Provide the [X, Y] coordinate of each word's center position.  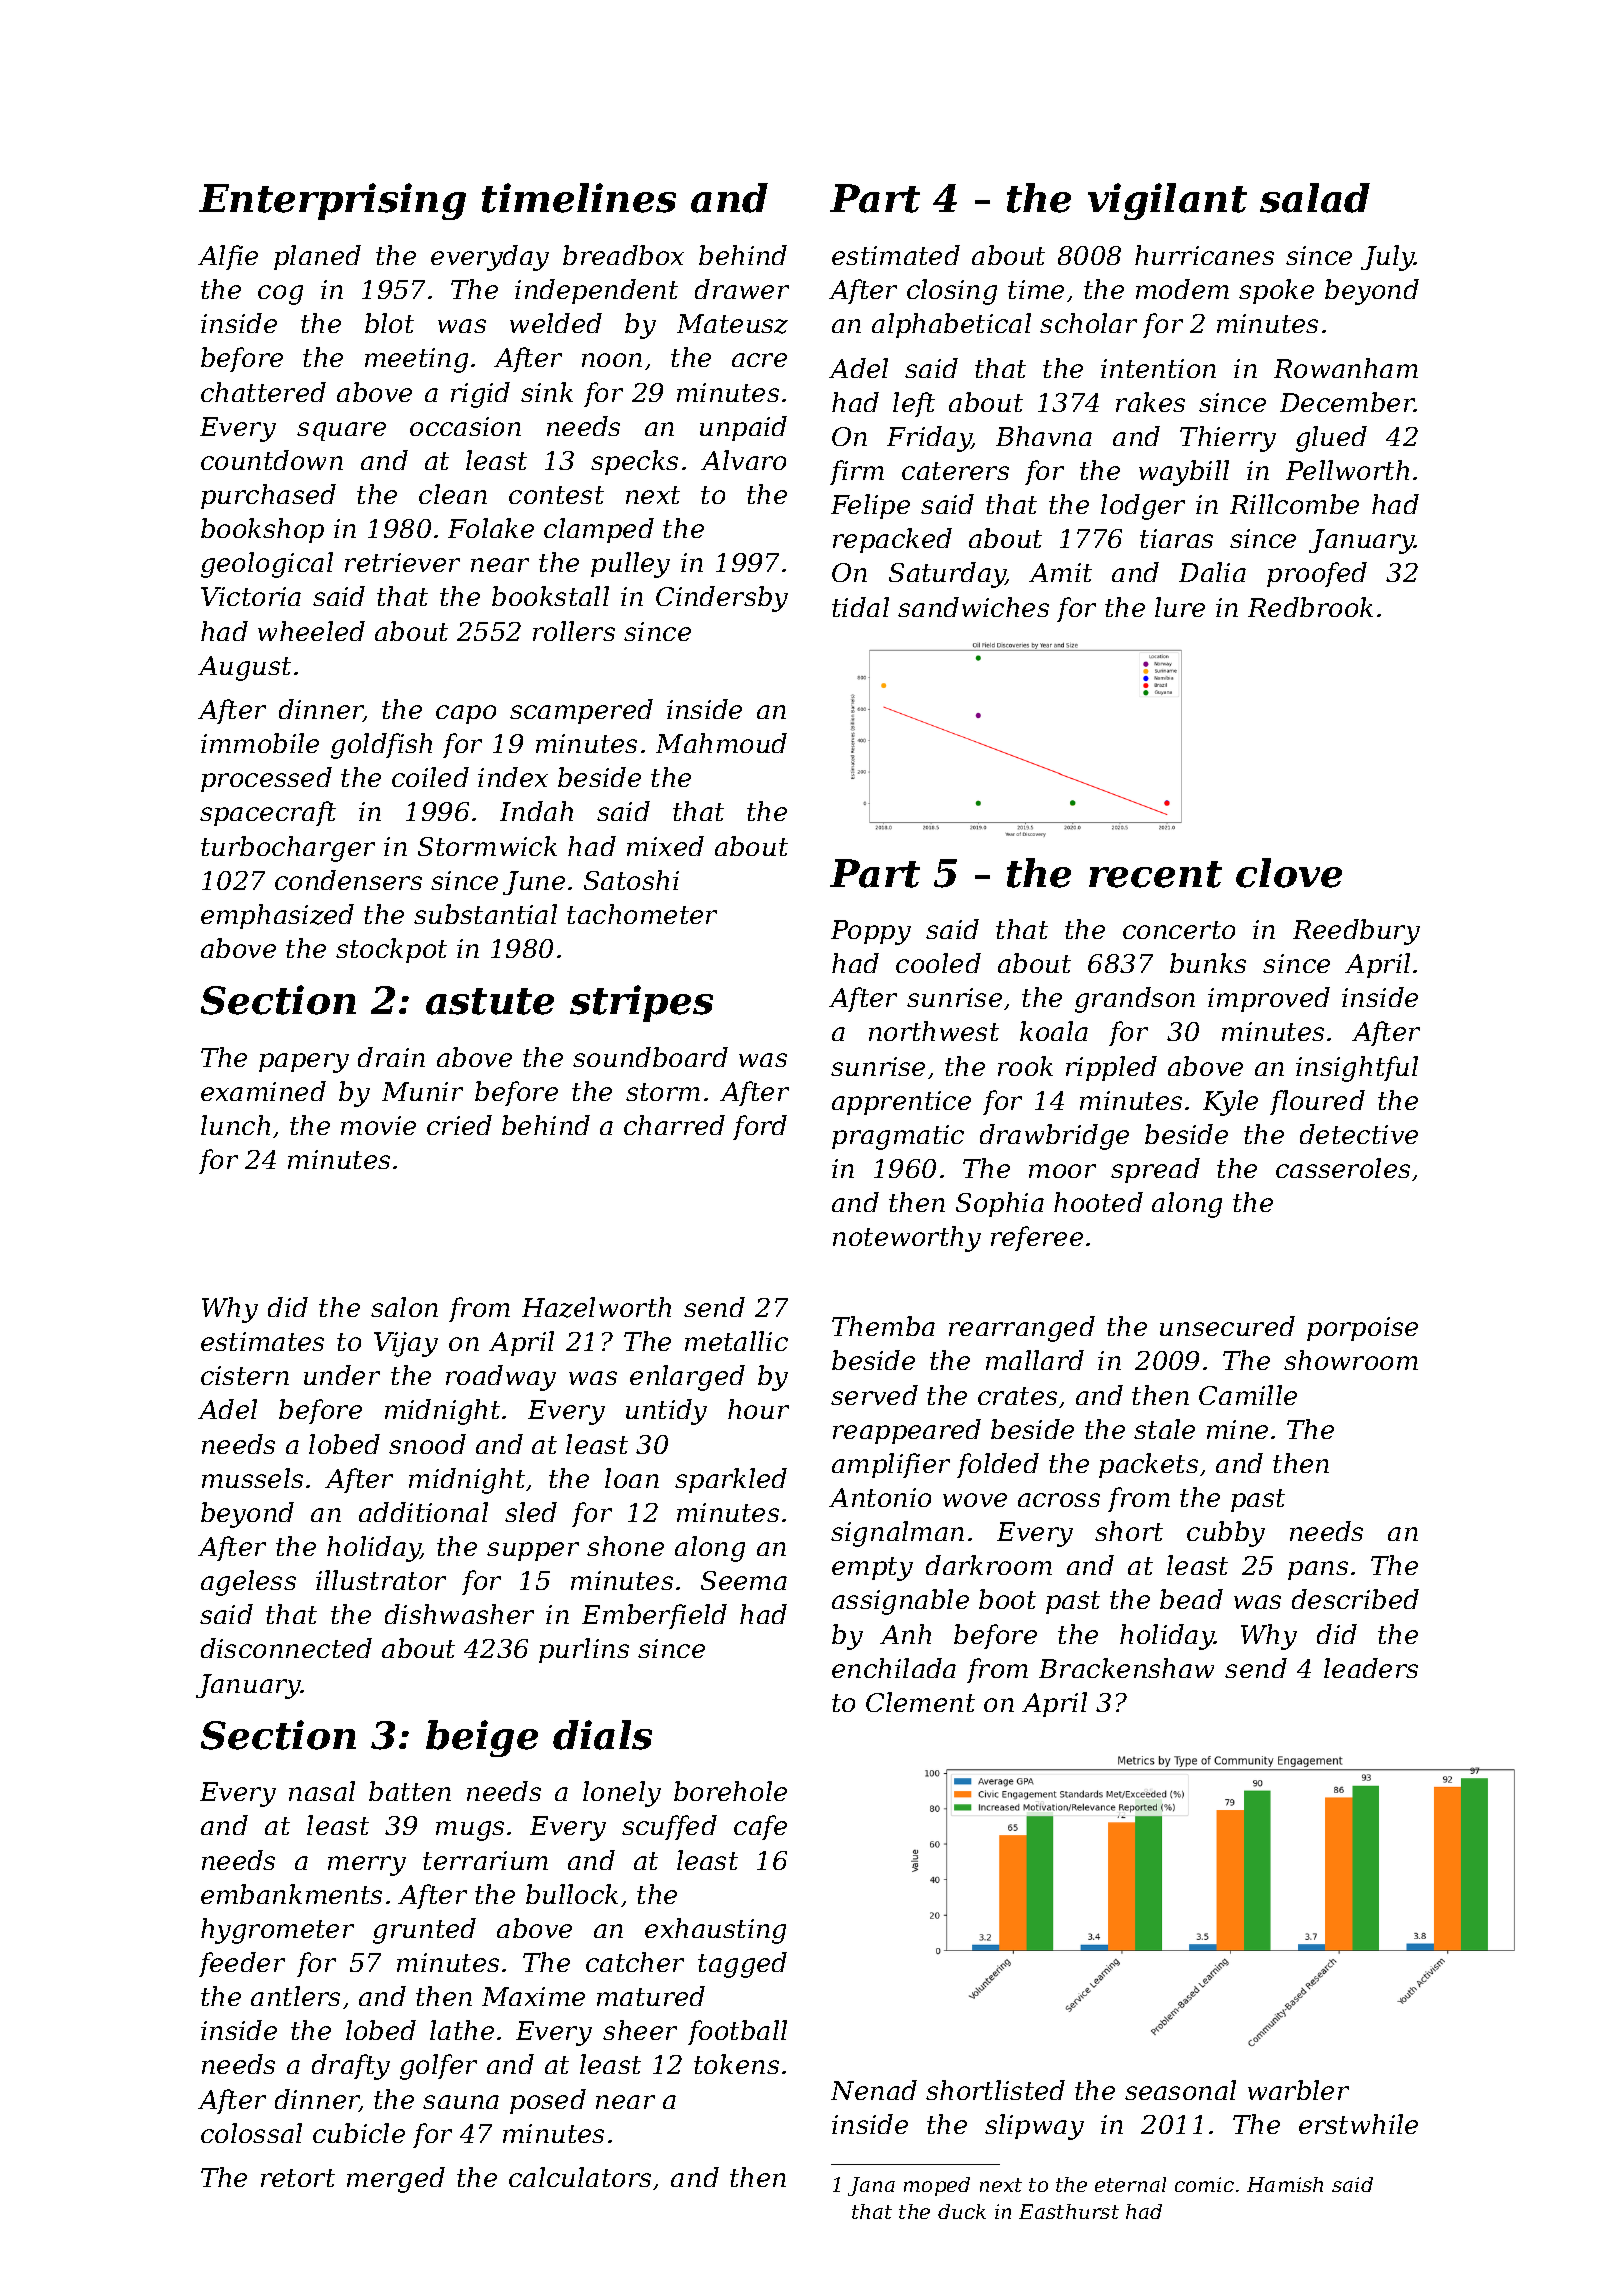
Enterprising [332, 201]
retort [298, 2178]
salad [1315, 198]
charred [674, 1125]
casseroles [1343, 1168]
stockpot [391, 950]
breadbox [623, 255]
